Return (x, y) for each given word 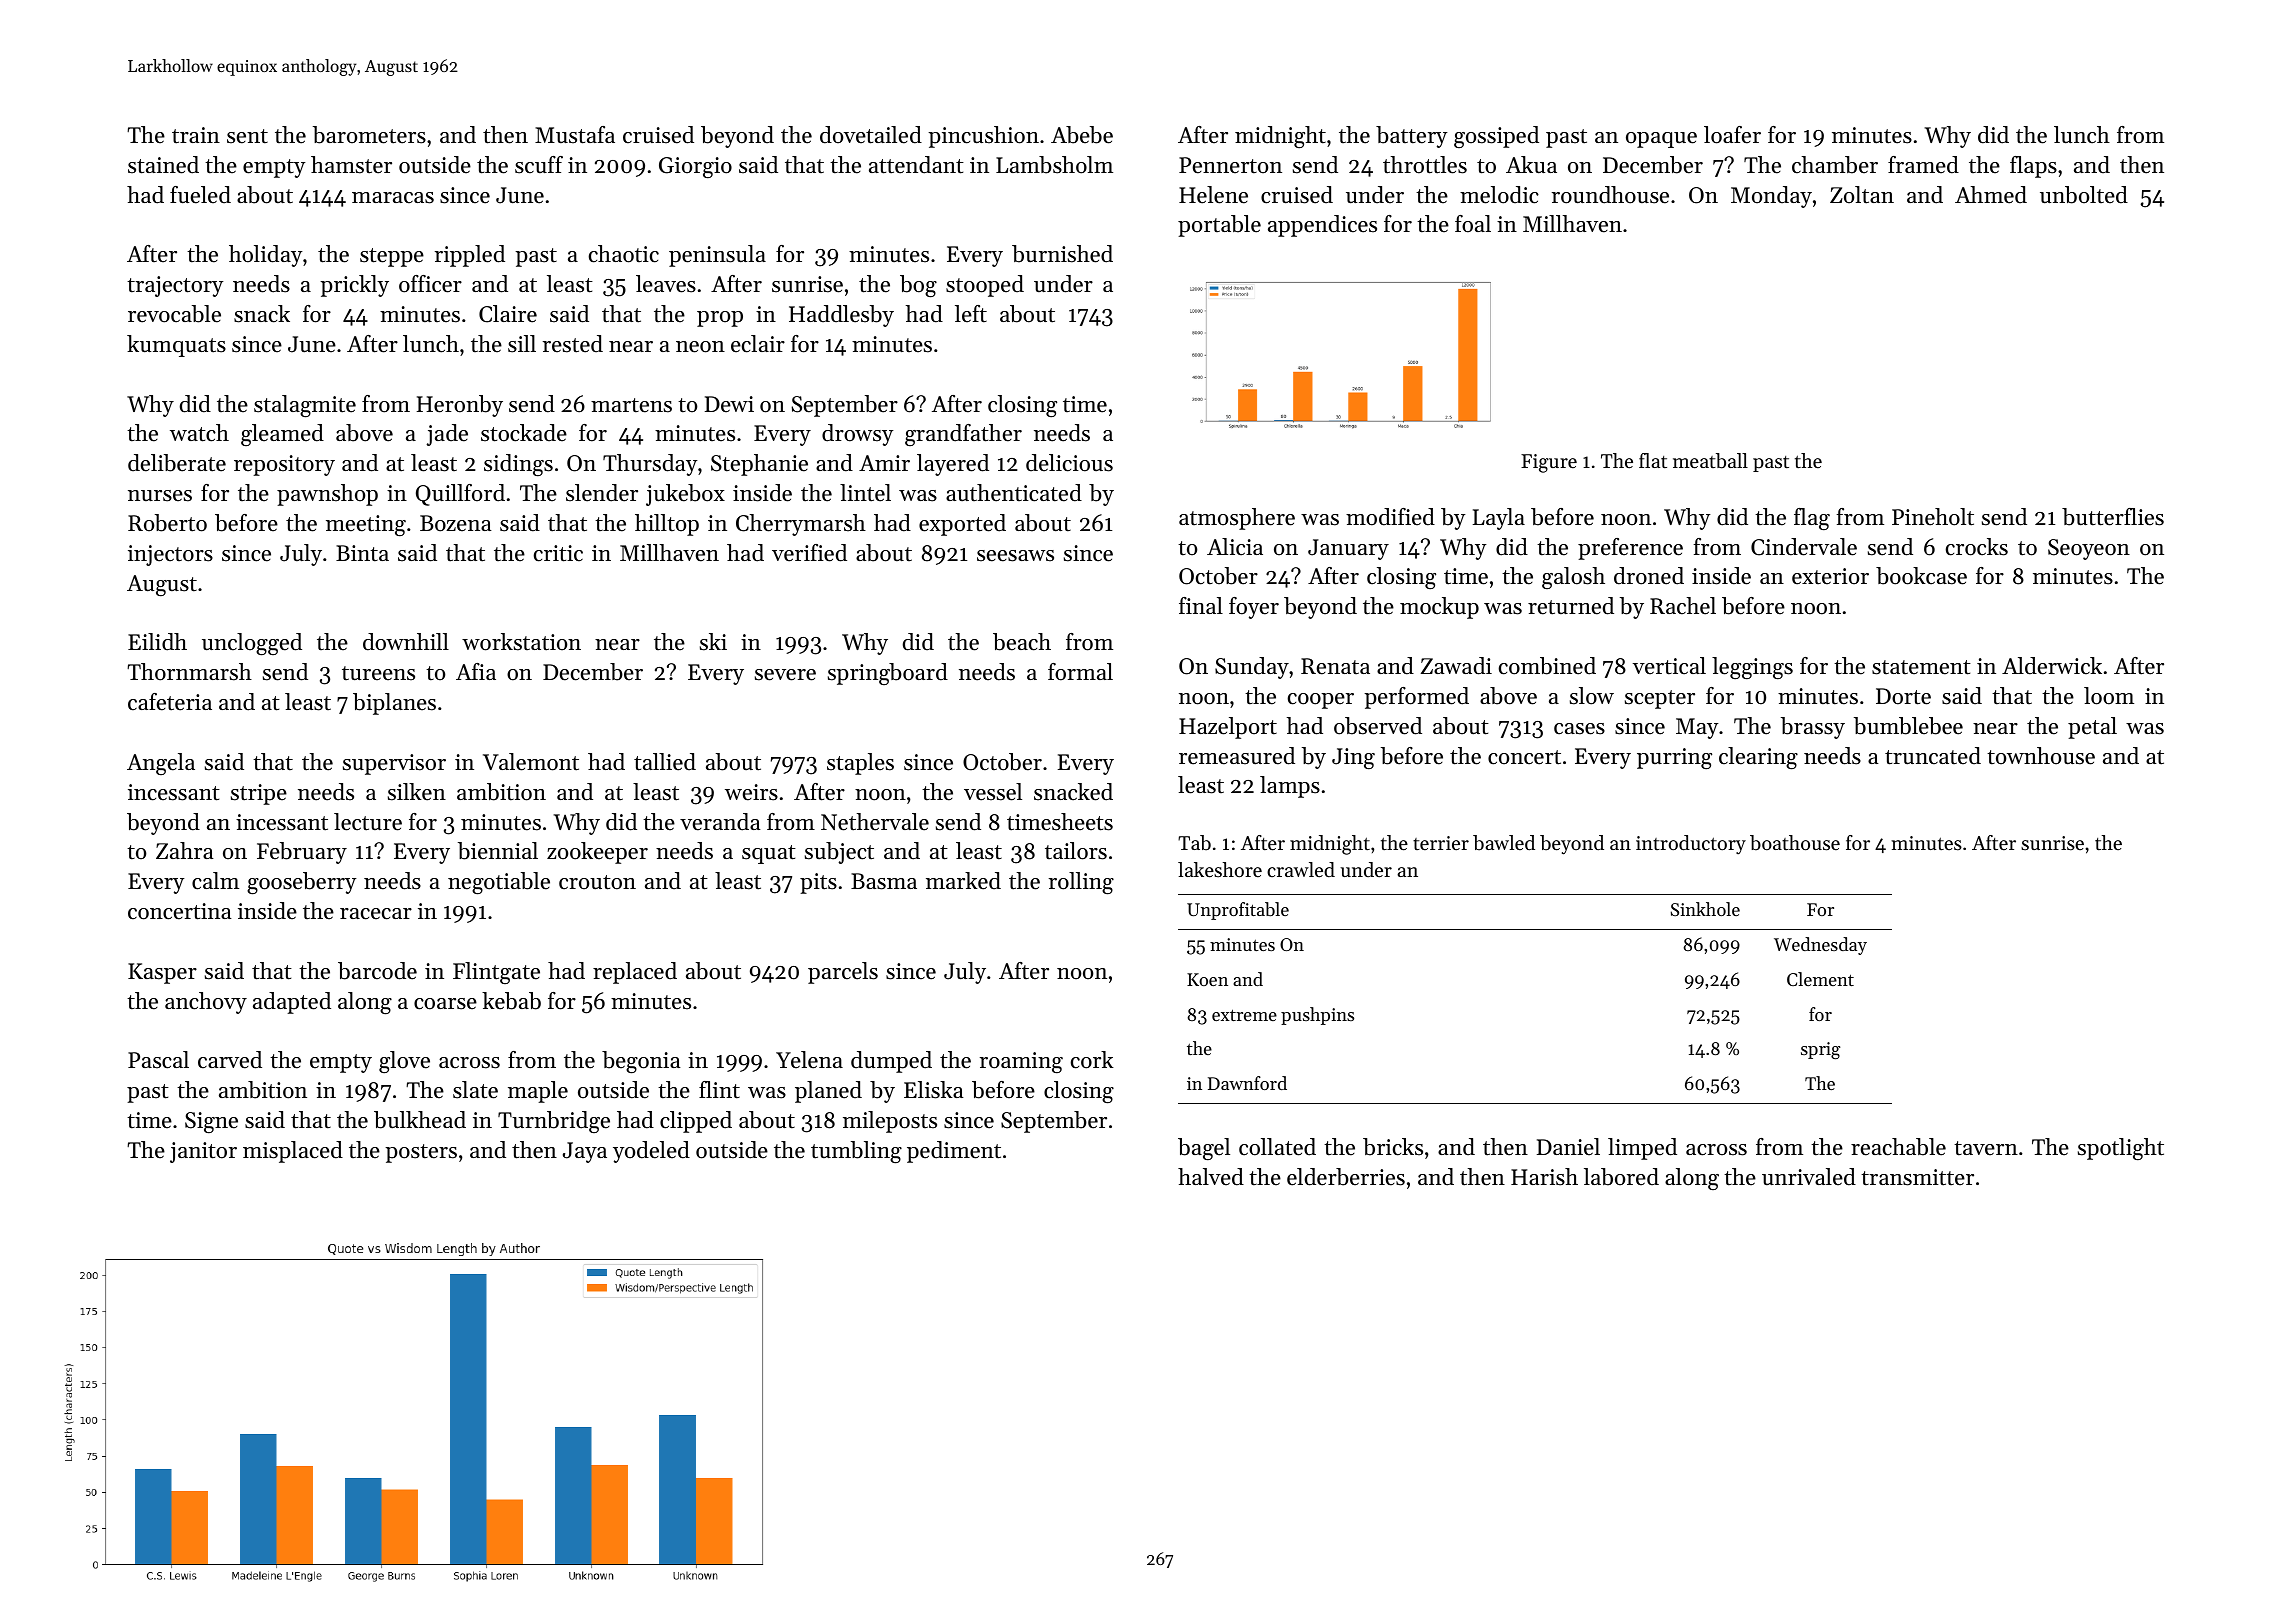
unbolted (2084, 195)
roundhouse (1610, 195)
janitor (203, 1152)
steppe (392, 257)
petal (2092, 728)
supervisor (394, 764)
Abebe (1082, 135)
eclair (758, 344)
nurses (160, 496)
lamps (1290, 787)
